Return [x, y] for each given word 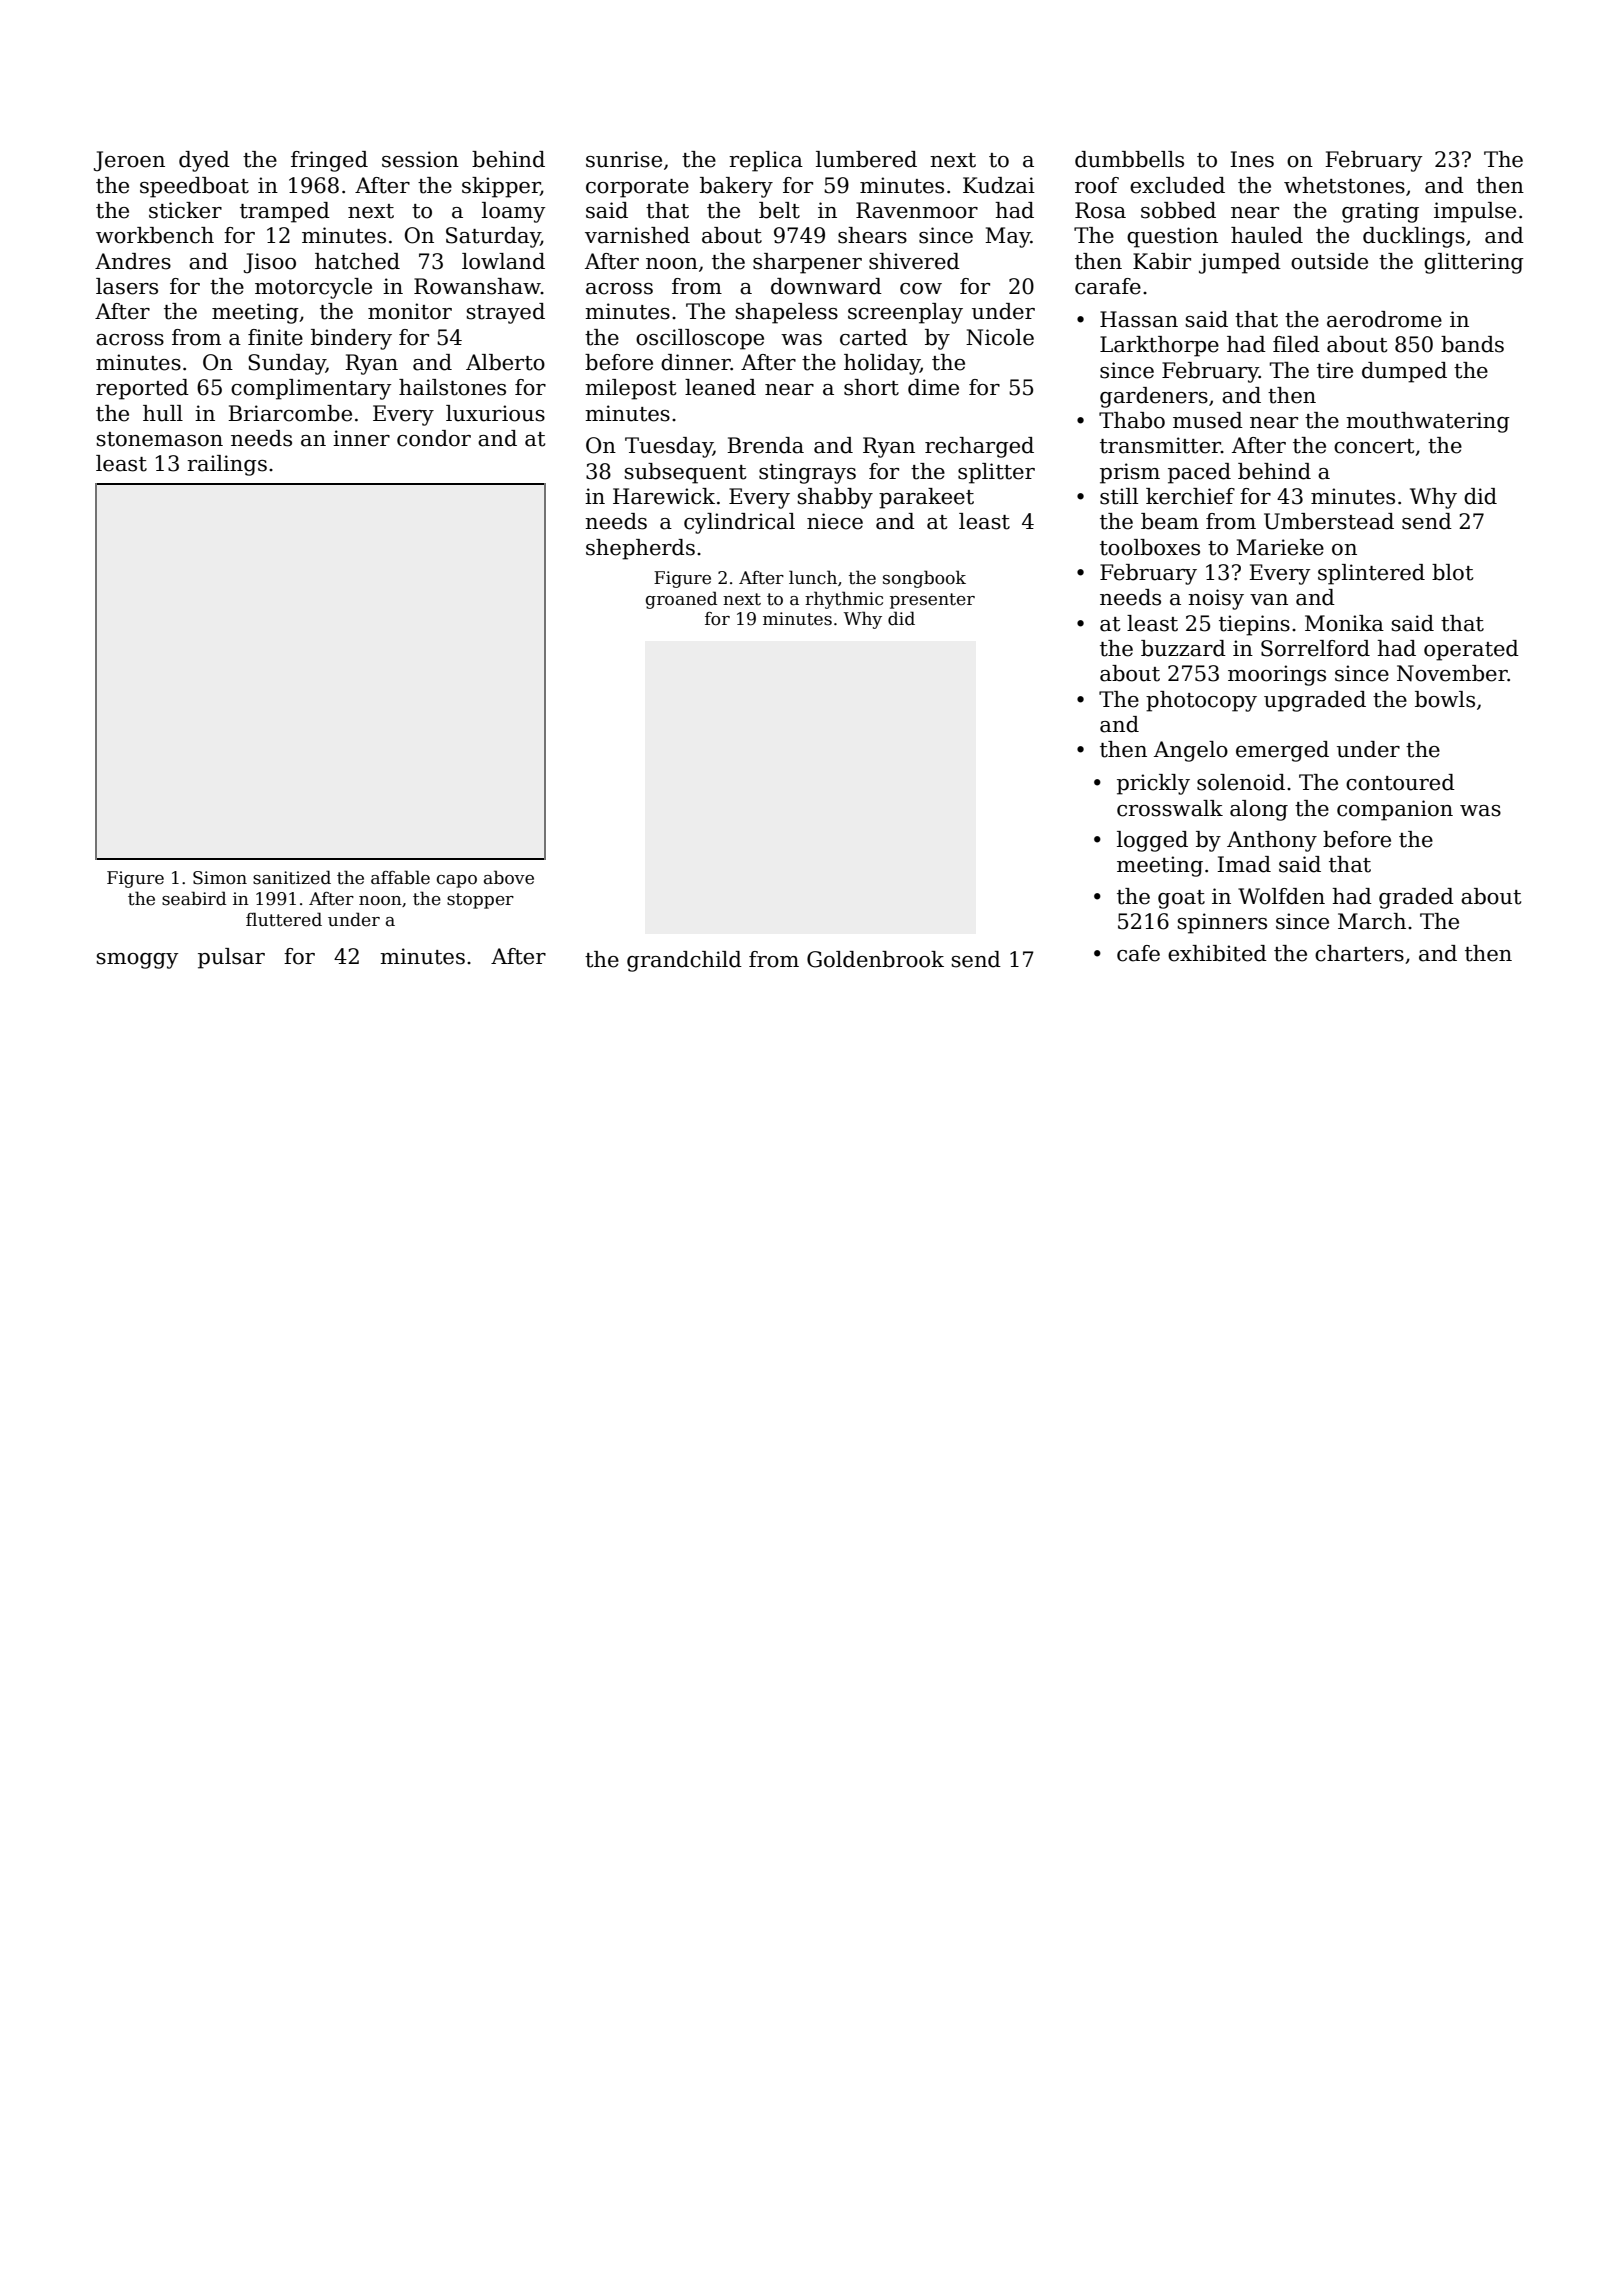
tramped [285, 212]
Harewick [664, 496]
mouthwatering [1428, 422]
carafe [1108, 286]
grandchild [684, 961]
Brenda [765, 445]
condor [434, 438]
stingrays [807, 473]
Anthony [1272, 841]
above [509, 877]
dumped [1404, 372]
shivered [914, 261]
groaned [682, 600]
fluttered [284, 919]
